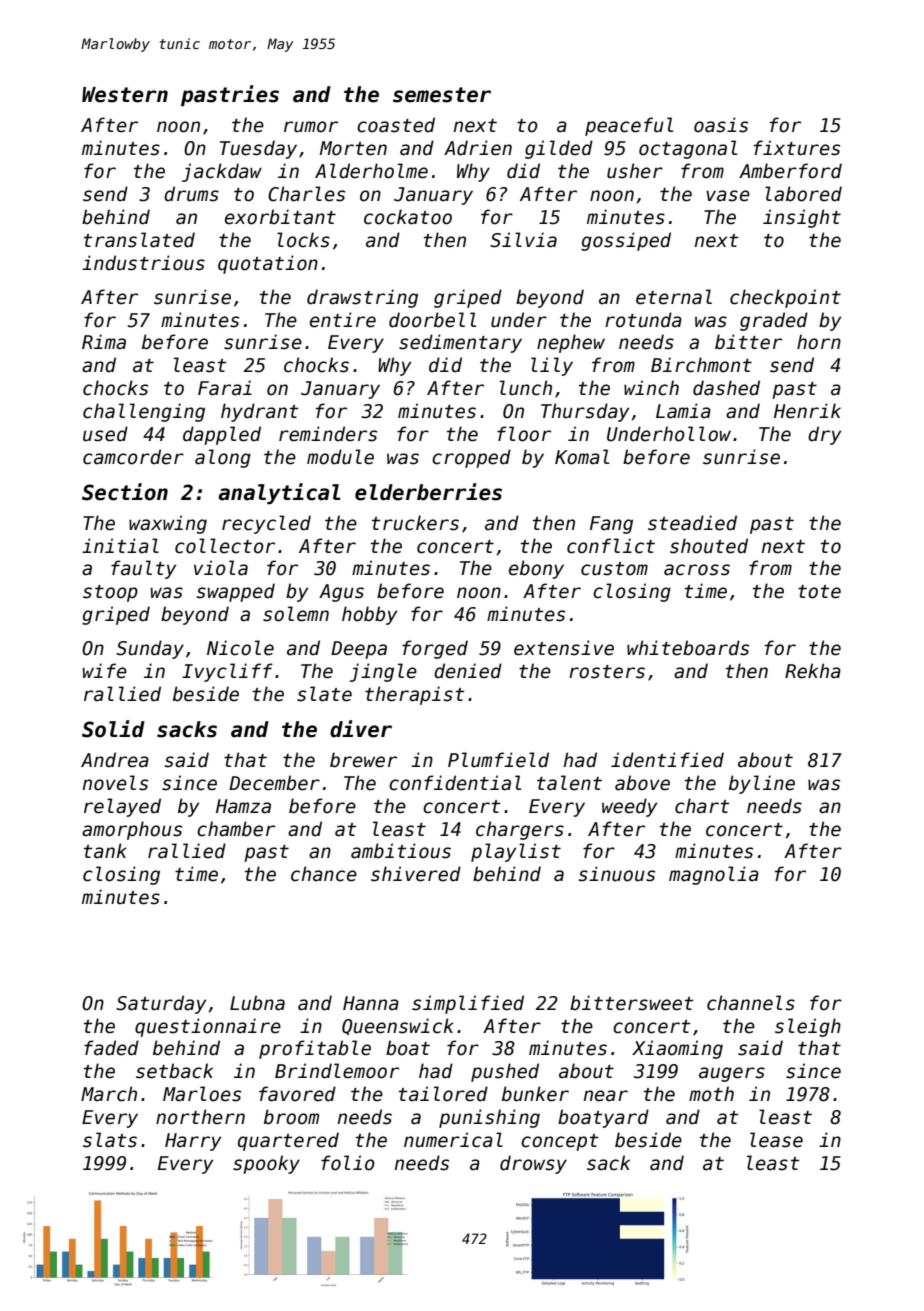 The height and width of the screenshot is (1311, 924). Describe the element at coordinates (105, 851) in the screenshot. I see `tank` at that location.
